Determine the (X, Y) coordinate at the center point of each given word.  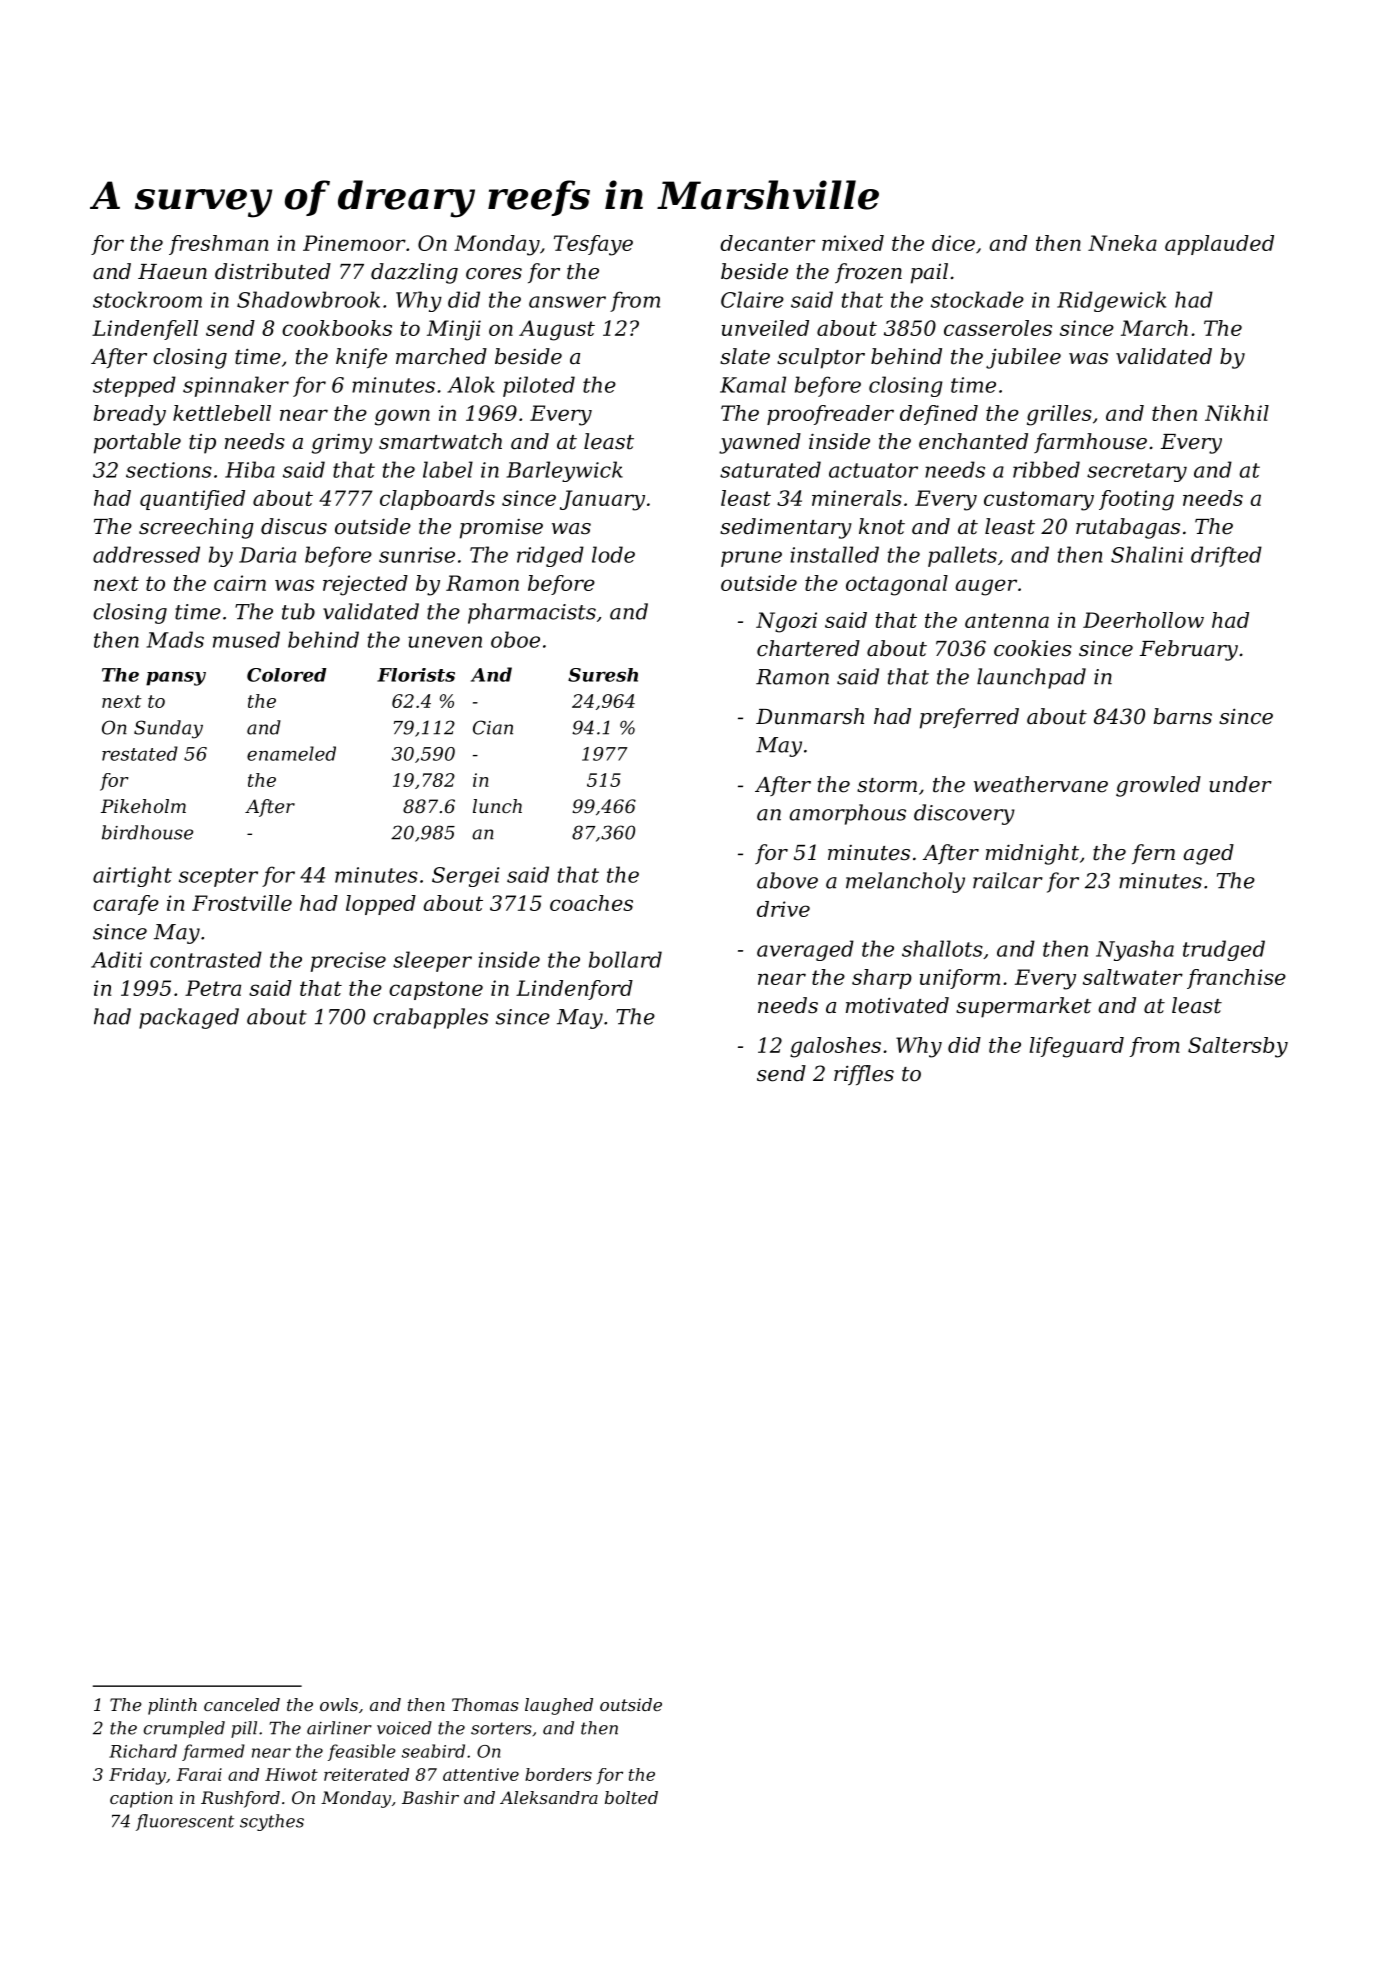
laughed (559, 1706)
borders (558, 1774)
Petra (213, 988)
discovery (964, 814)
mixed (853, 243)
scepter (218, 877)
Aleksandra (549, 1797)
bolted (631, 1797)
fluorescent (185, 1822)
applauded (1219, 245)
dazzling (414, 273)
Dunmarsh (810, 716)
